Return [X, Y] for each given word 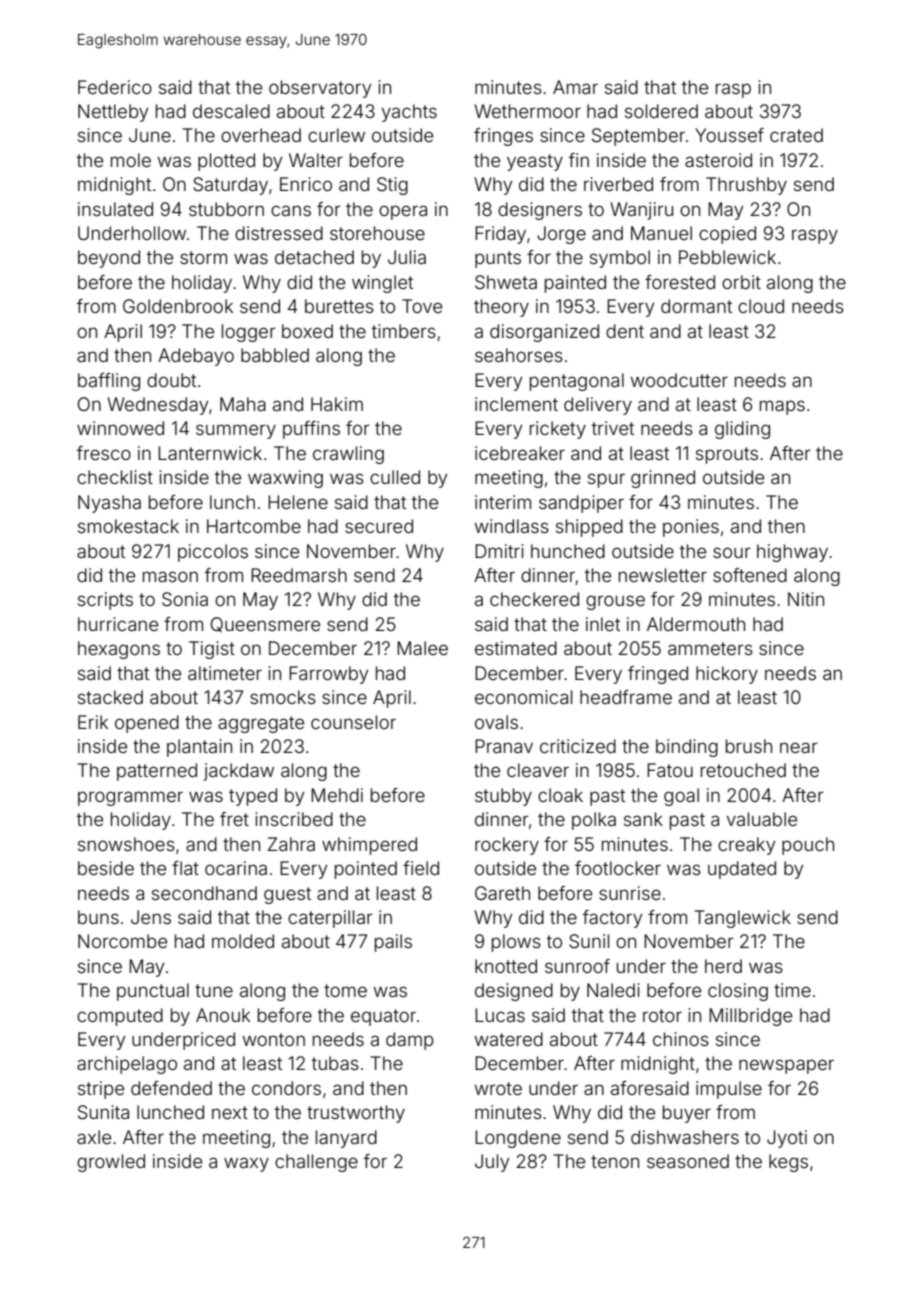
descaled [231, 111]
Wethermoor [527, 111]
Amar [575, 87]
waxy [246, 1164]
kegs [788, 1163]
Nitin [806, 599]
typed [253, 797]
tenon [615, 1161]
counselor [353, 722]
